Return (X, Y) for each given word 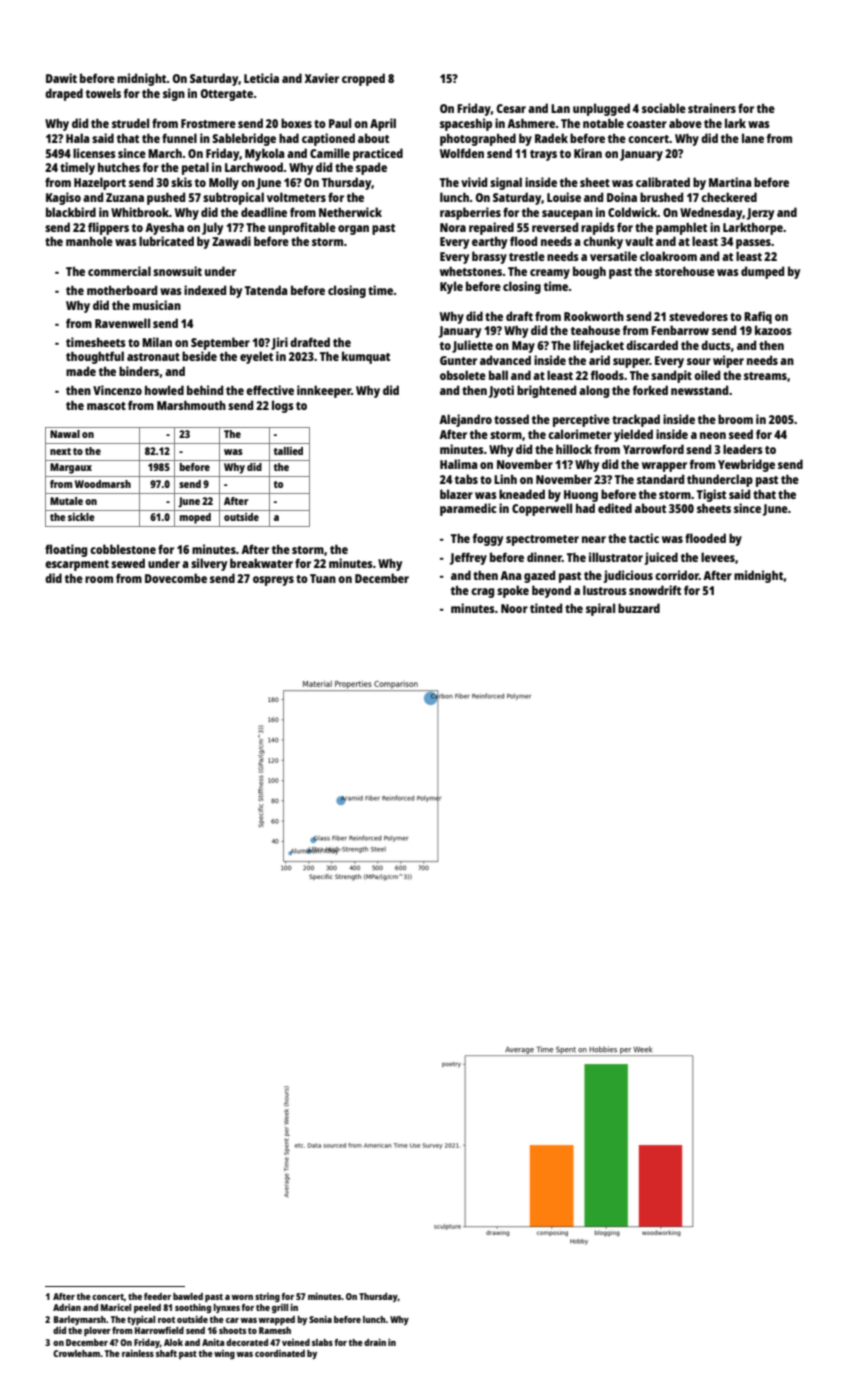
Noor (514, 608)
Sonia (320, 1319)
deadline (264, 212)
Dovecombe (176, 578)
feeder (157, 1296)
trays (543, 155)
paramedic (468, 509)
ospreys (273, 581)
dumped (762, 272)
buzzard (639, 608)
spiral (600, 609)
